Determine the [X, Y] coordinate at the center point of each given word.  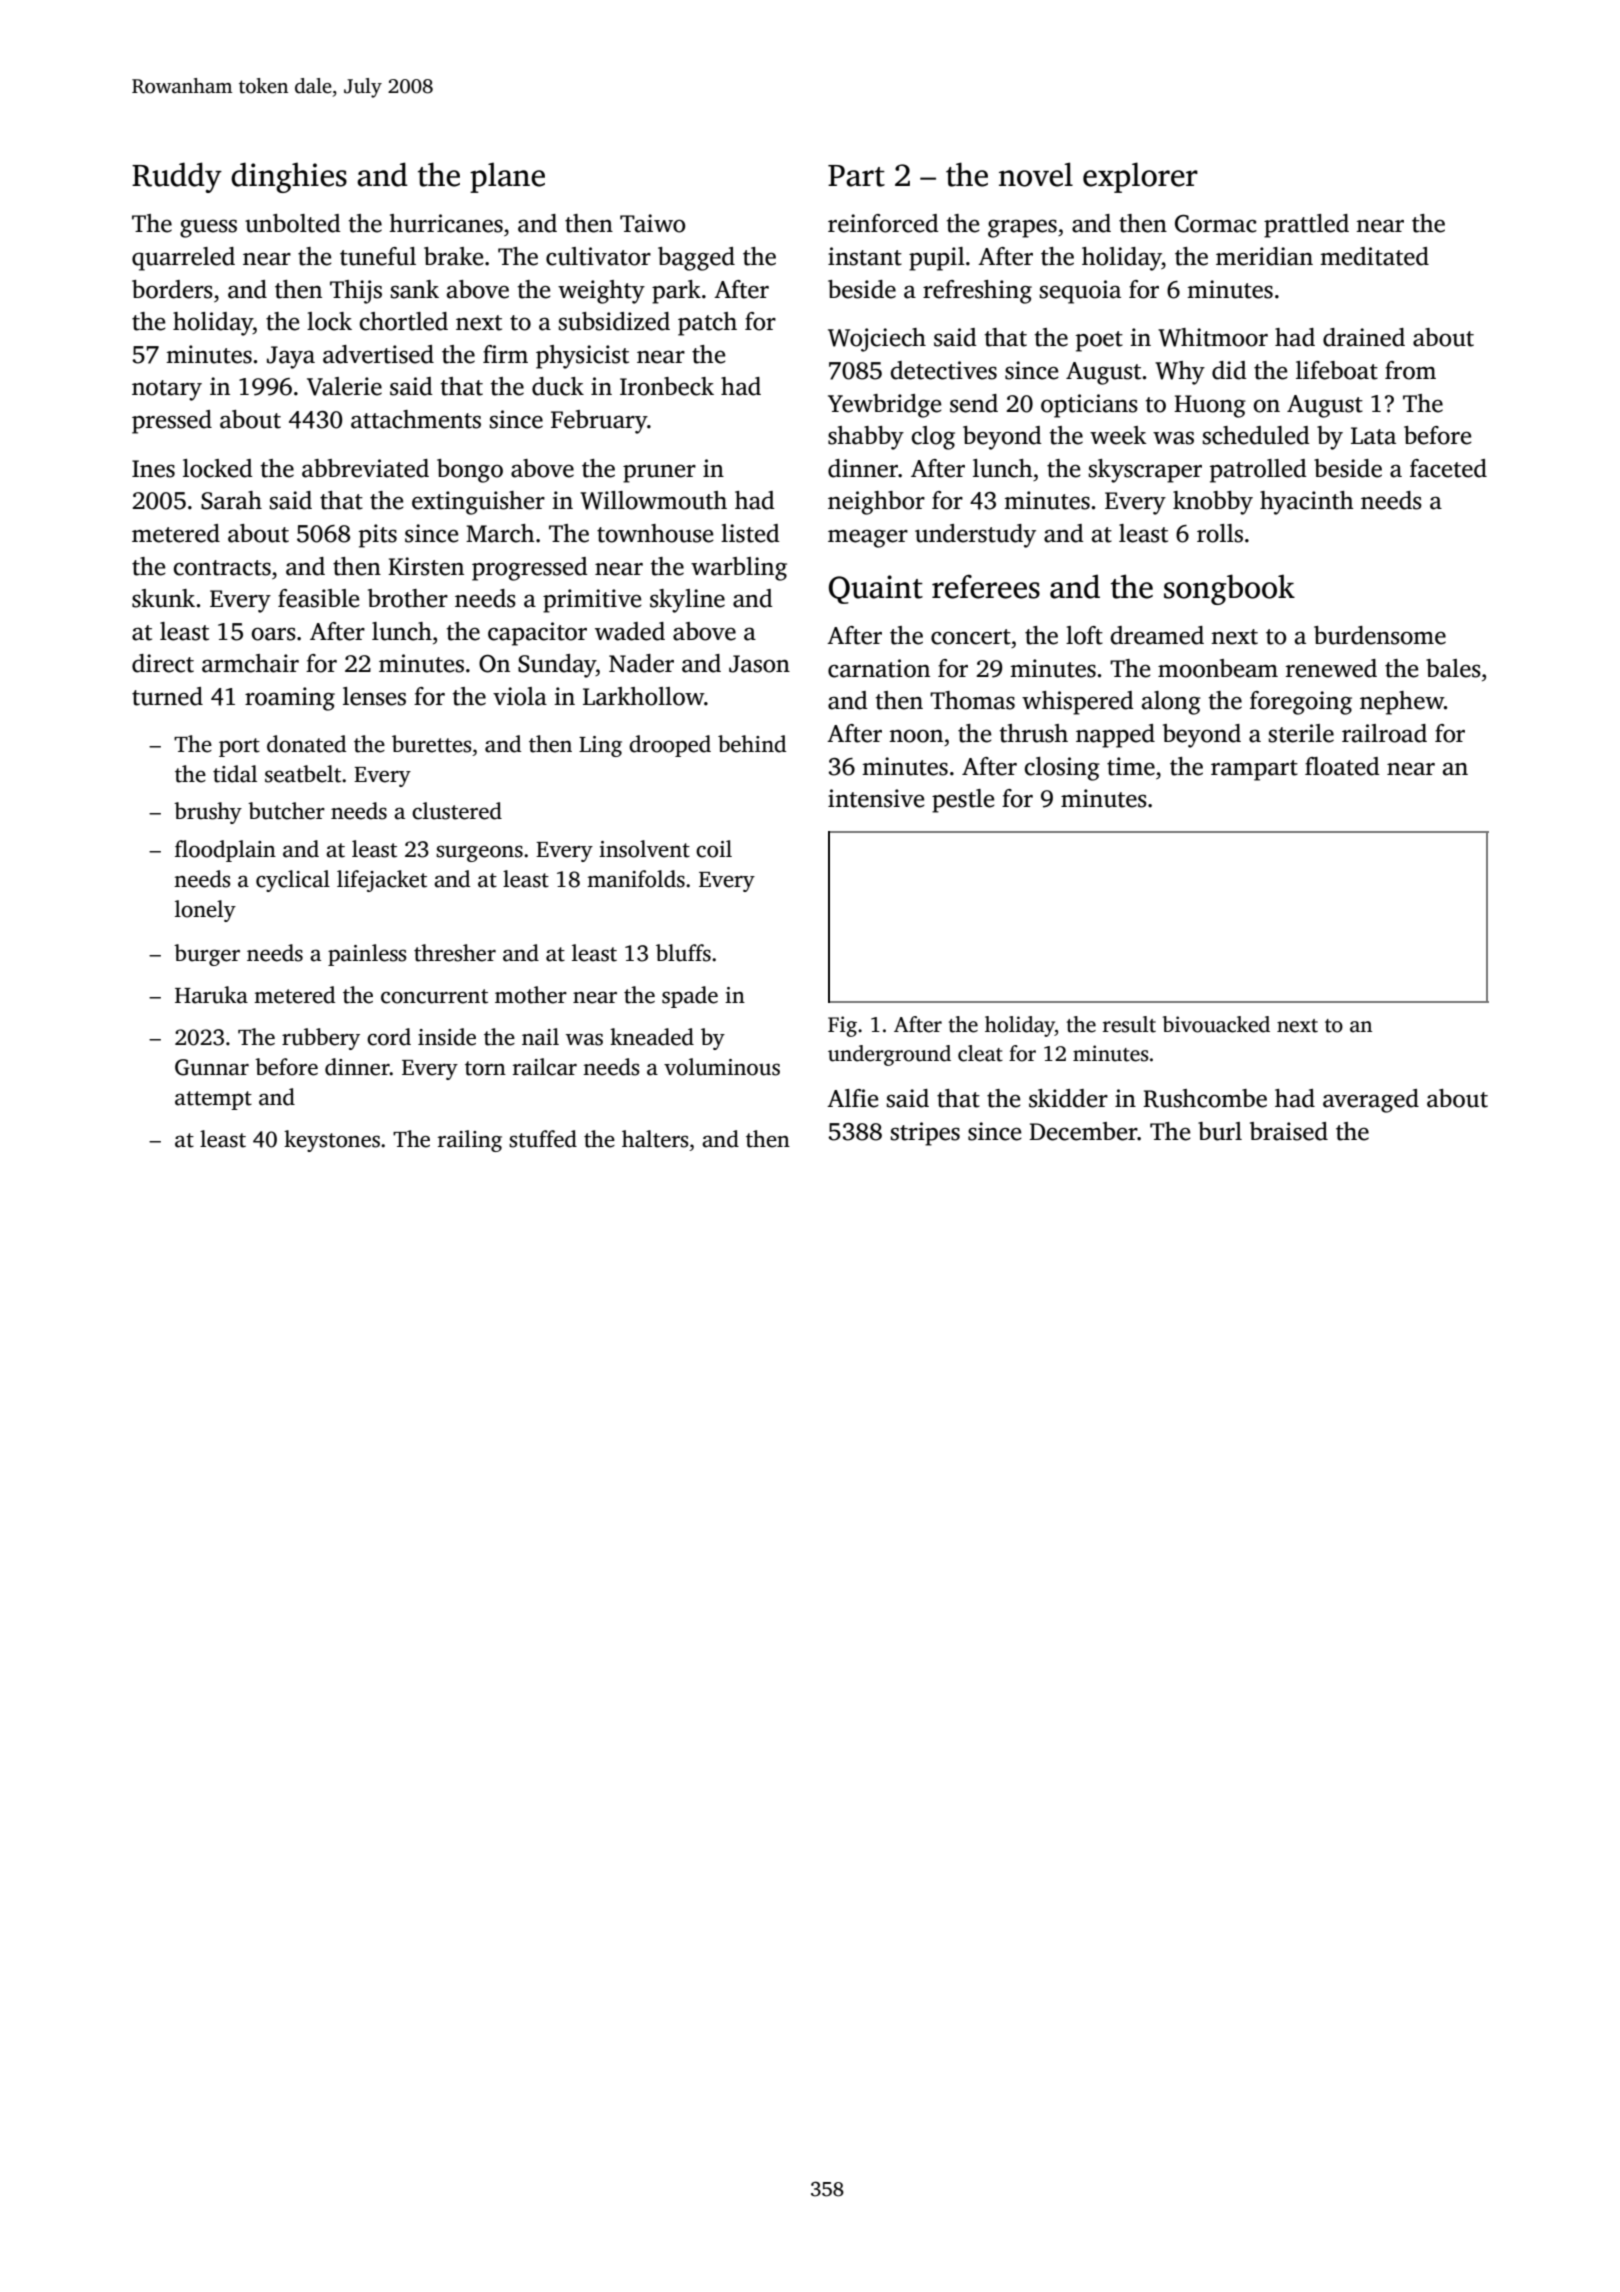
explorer [1140, 177]
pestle [963, 801]
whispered [1078, 703]
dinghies [289, 177]
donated [306, 744]
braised [1289, 1131]
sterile [1301, 733]
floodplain [225, 851]
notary [167, 390]
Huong [1210, 406]
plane [507, 177]
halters [655, 1139]
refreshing [977, 292]
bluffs [683, 953]
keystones [332, 1141]
